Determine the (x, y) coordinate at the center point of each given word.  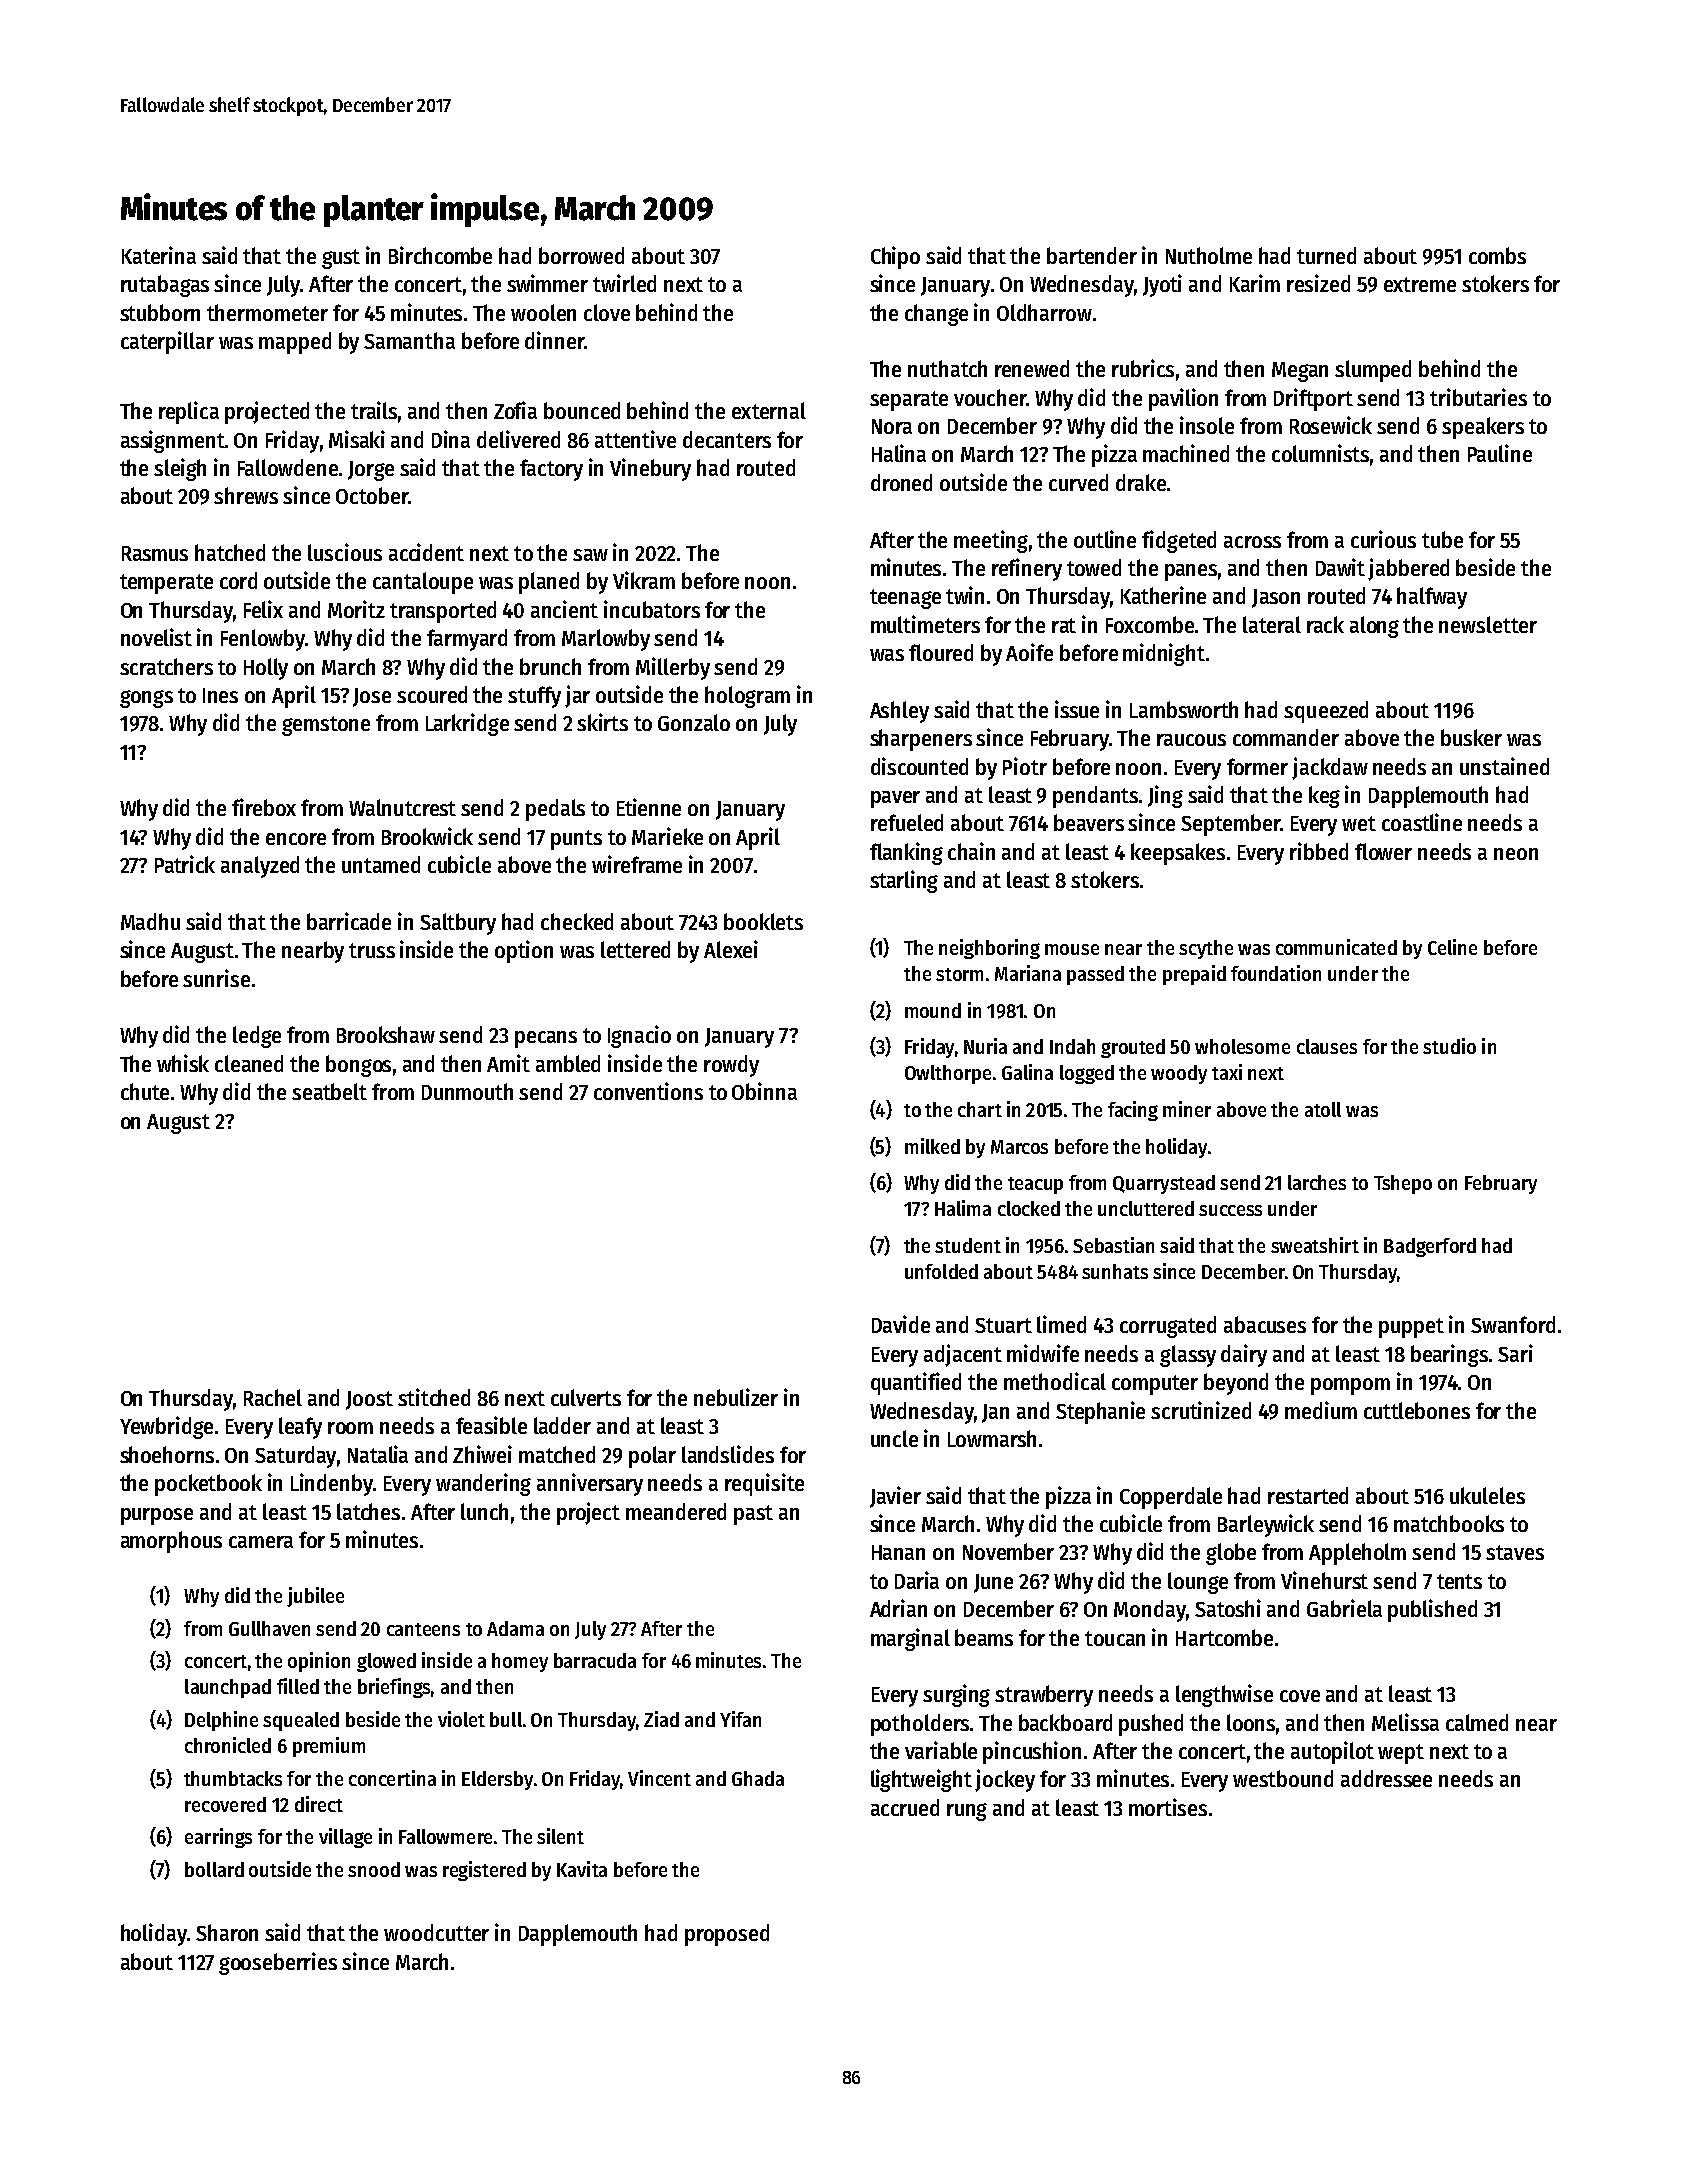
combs (1497, 255)
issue (1077, 709)
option (524, 951)
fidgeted (1179, 541)
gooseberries (278, 1963)
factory (551, 470)
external (769, 410)
